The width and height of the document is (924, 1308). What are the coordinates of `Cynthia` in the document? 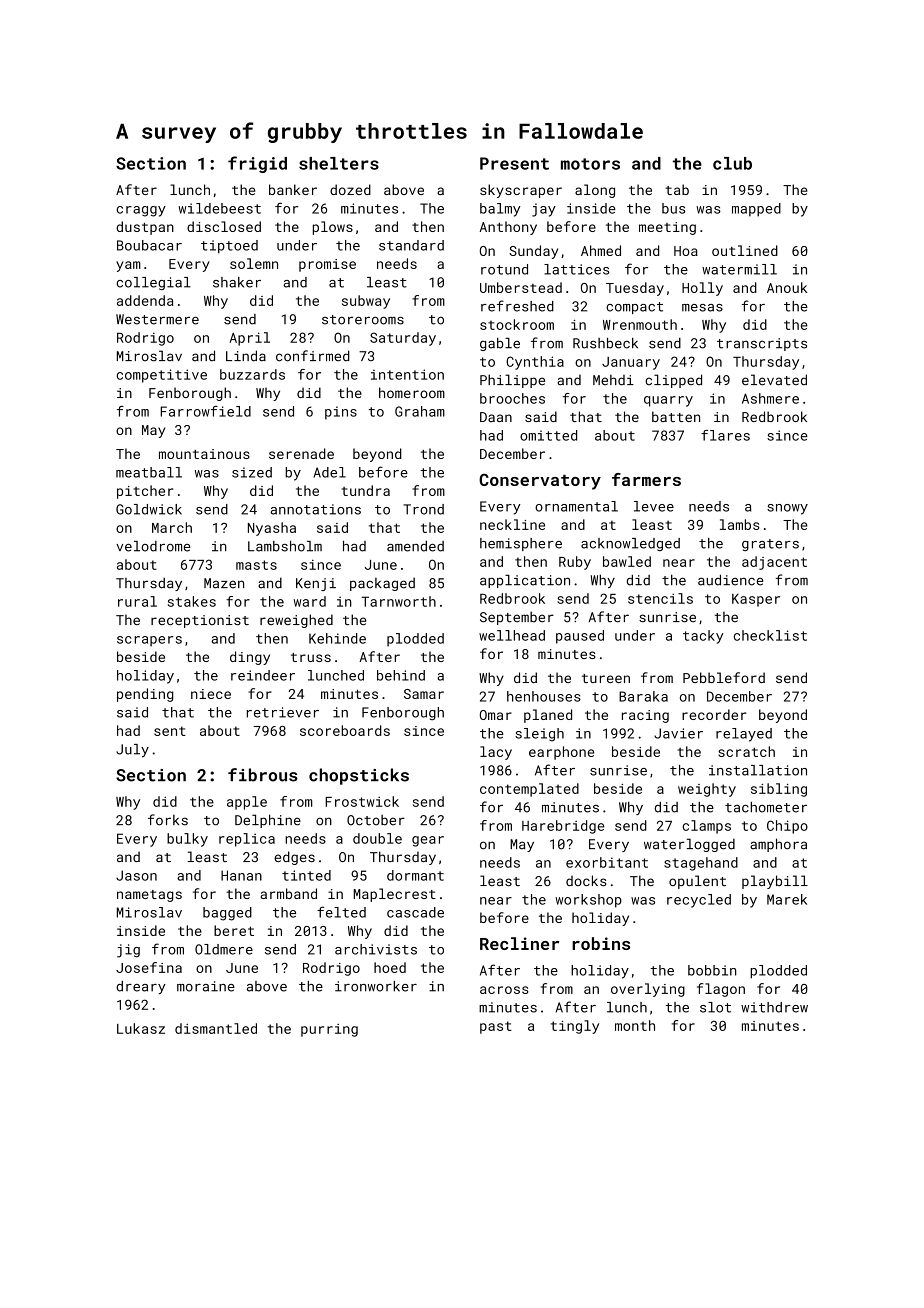 It's located at (535, 363).
